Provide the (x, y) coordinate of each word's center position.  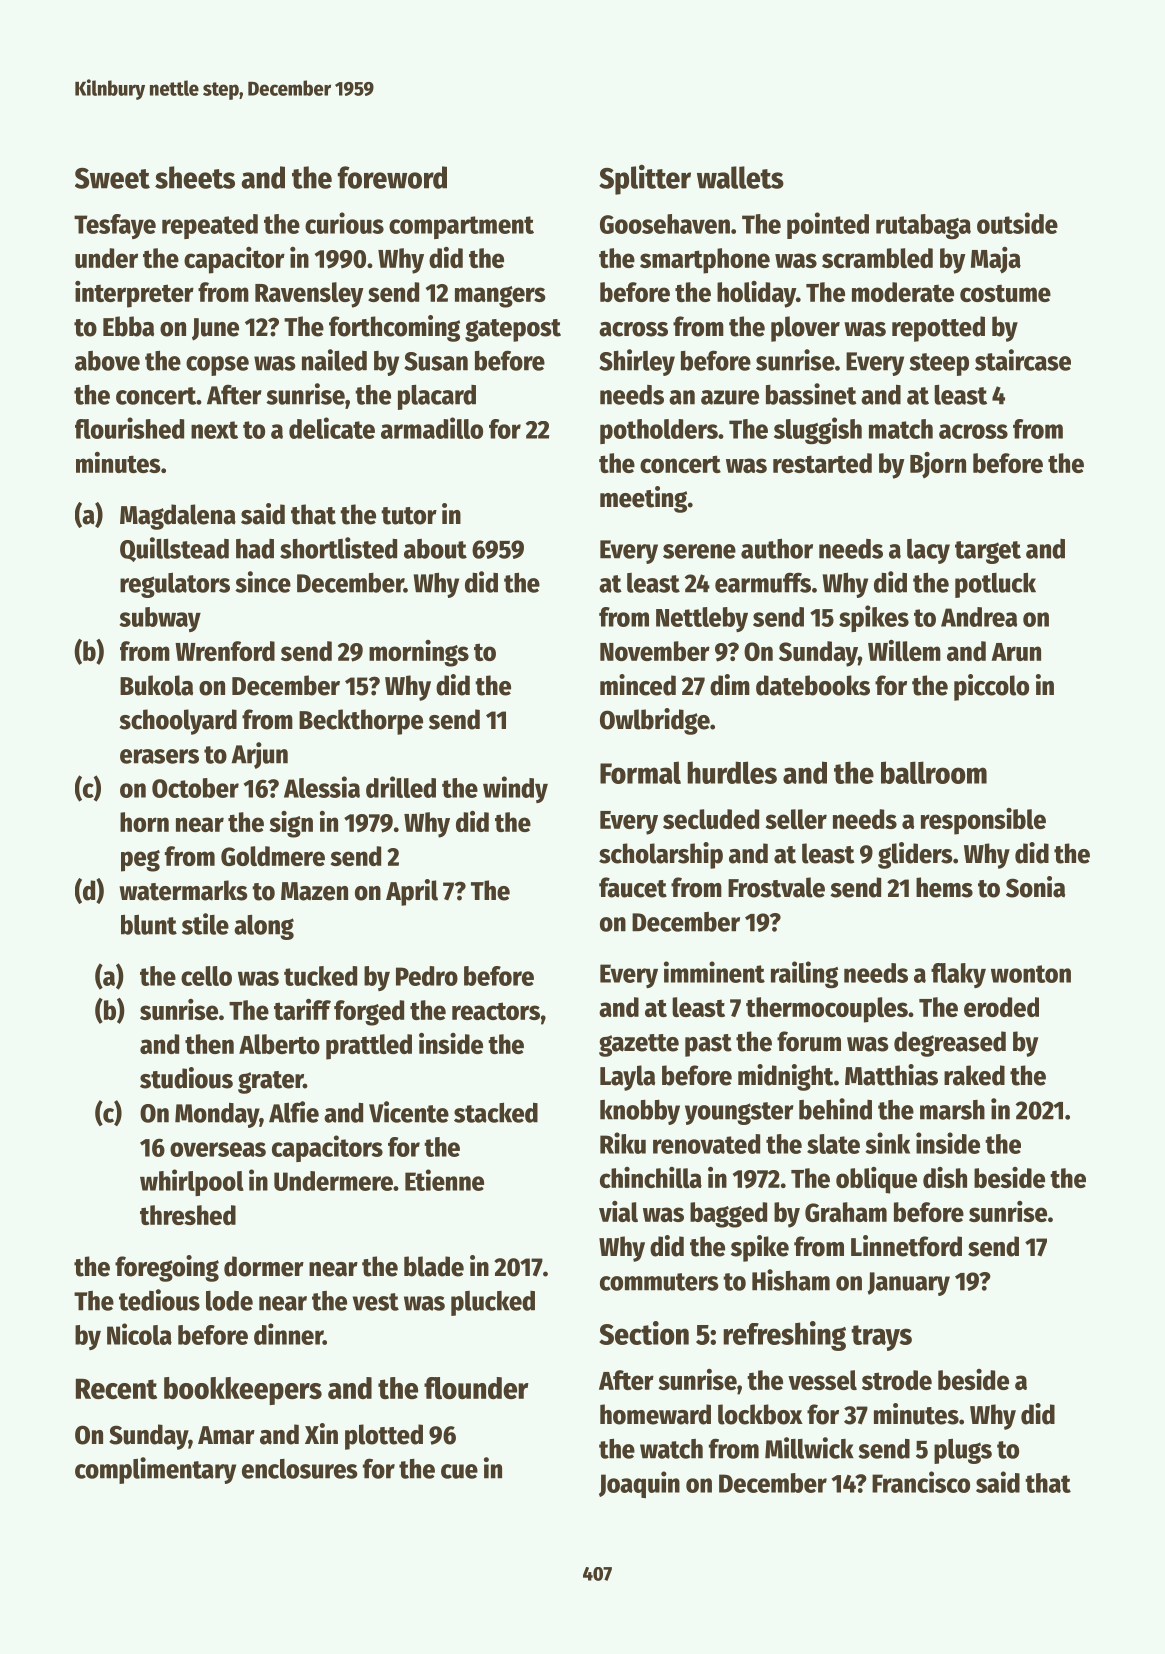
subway (160, 619)
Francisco (921, 1482)
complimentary (155, 1470)
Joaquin (639, 1484)
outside (1017, 223)
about (435, 549)
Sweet (112, 178)
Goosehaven (665, 224)
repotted (938, 329)
